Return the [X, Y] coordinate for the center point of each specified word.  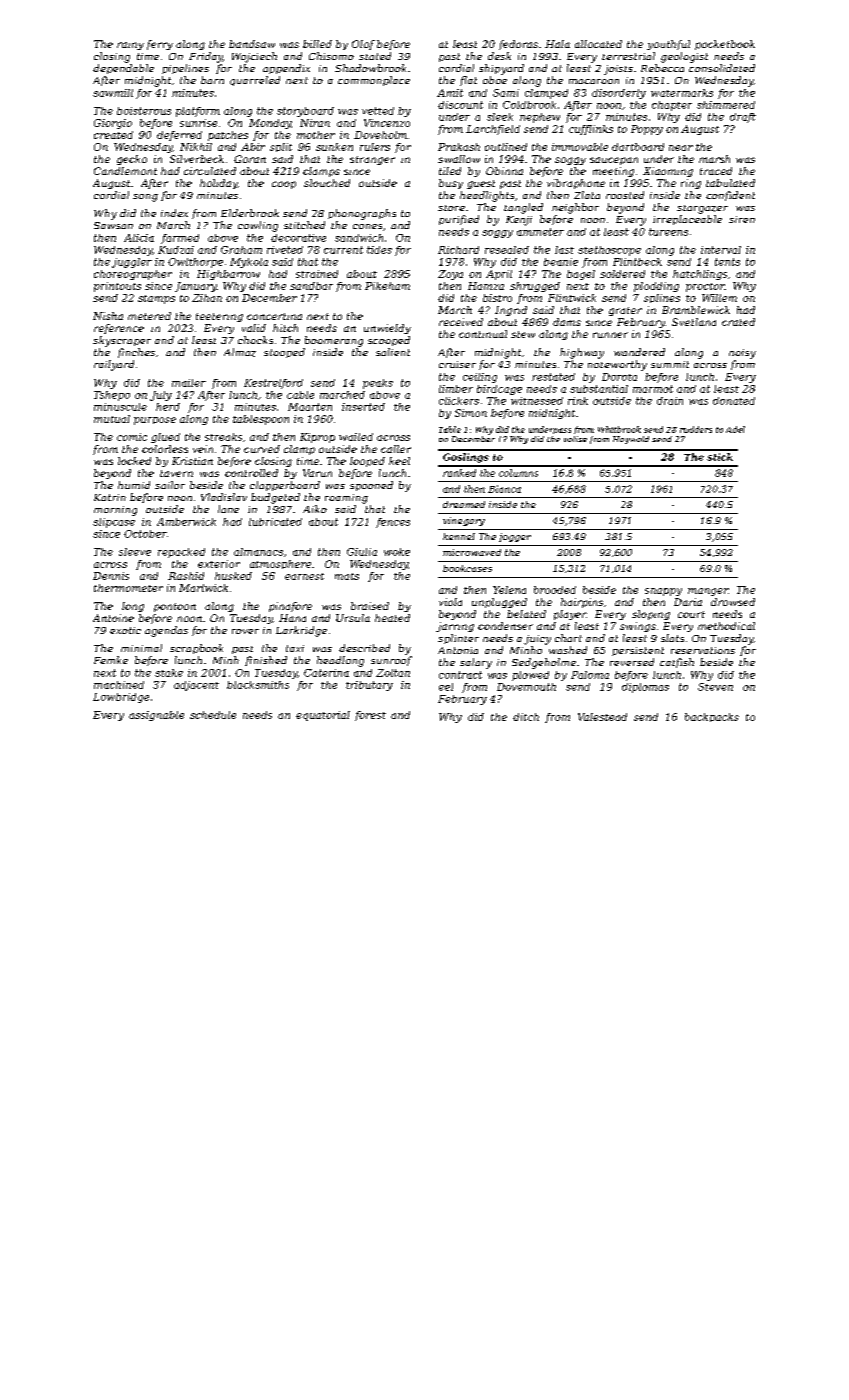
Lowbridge [121, 698]
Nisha [108, 316]
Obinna [504, 171]
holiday [218, 184]
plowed [530, 676]
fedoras [518, 45]
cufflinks [591, 130]
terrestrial [628, 56]
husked [233, 576]
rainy [130, 46]
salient [393, 352]
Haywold [631, 440]
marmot [653, 389]
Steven [715, 687]
